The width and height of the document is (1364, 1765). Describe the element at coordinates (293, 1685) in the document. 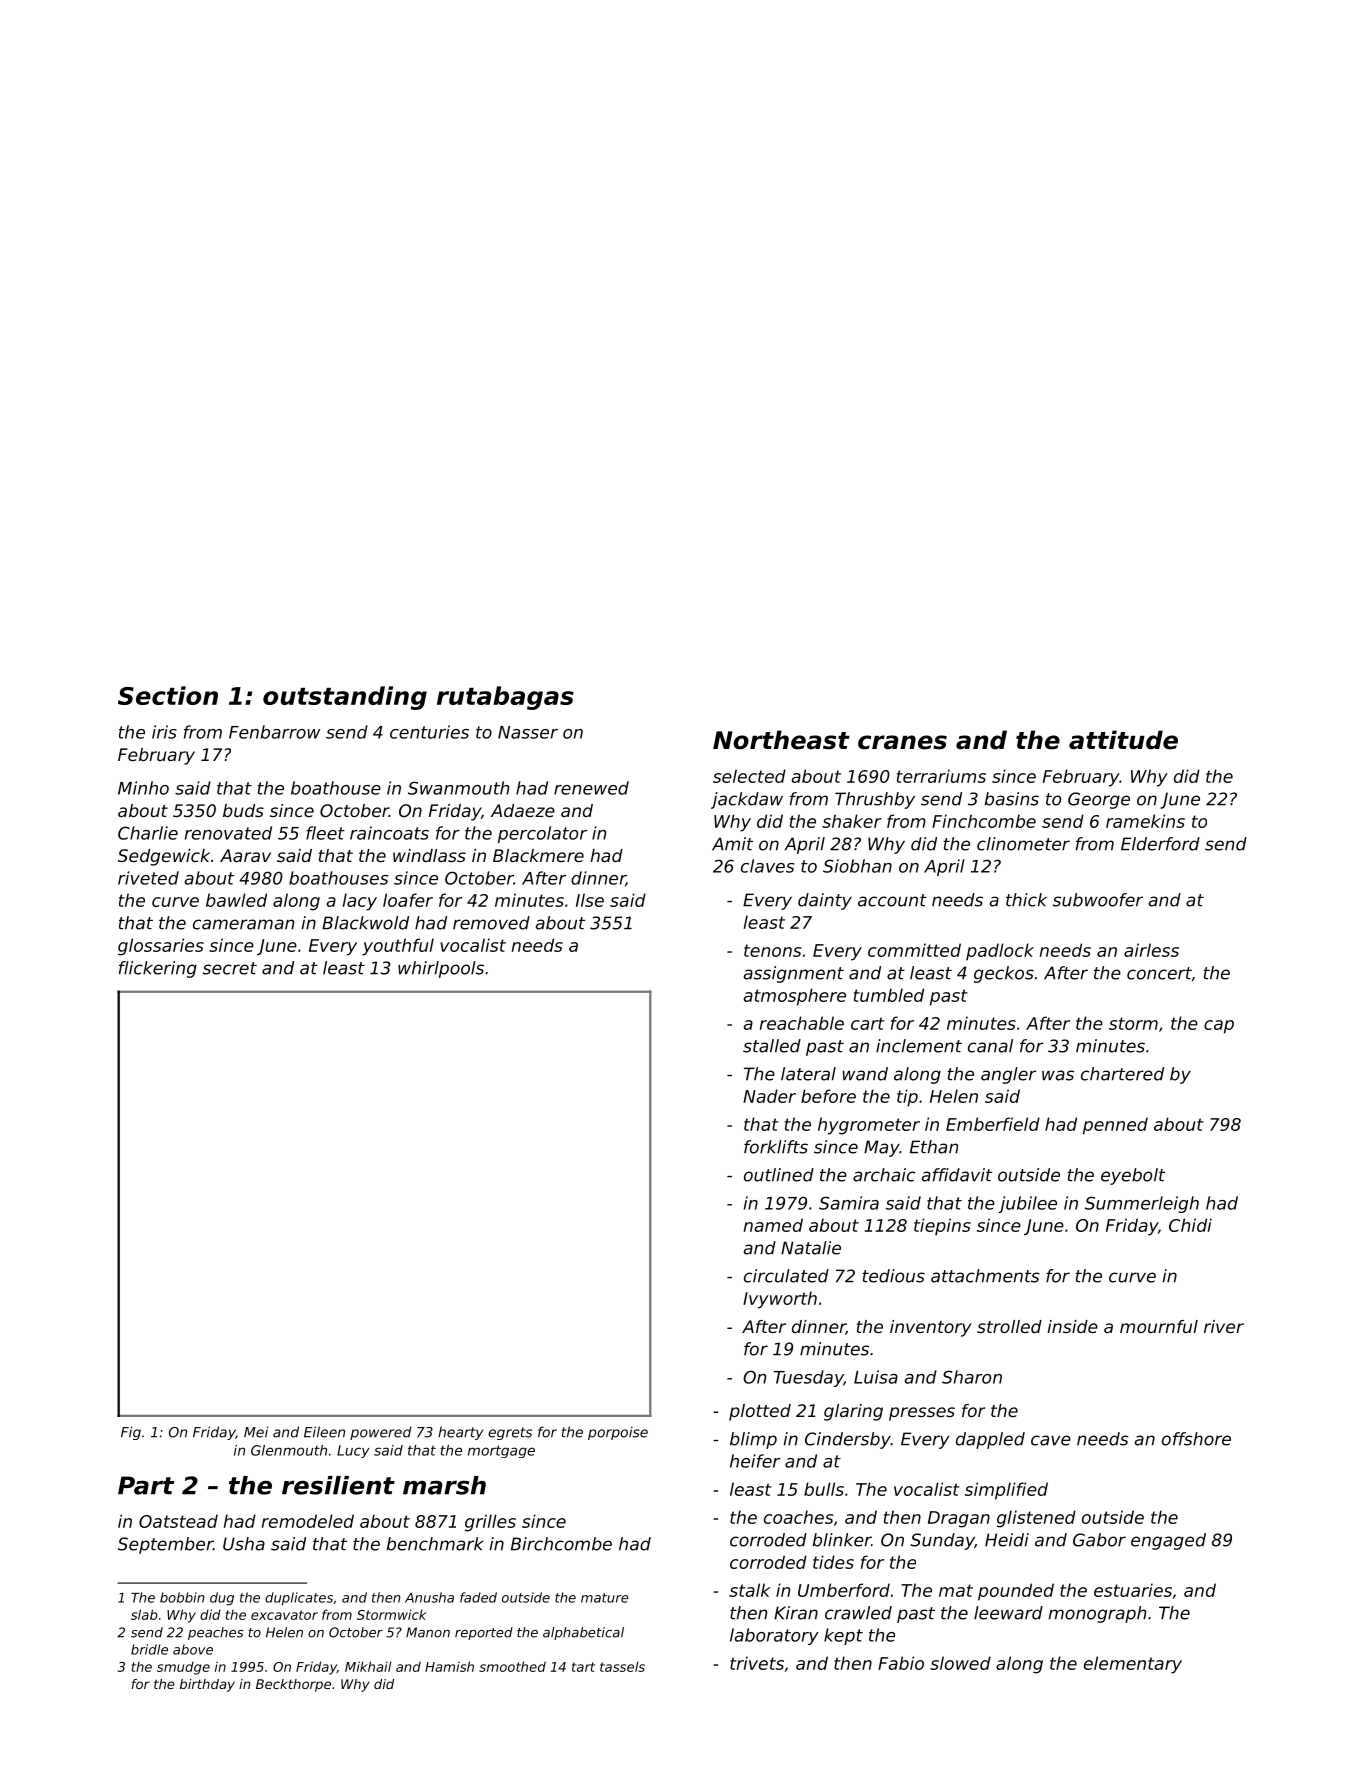

I see `Beckthorpe` at that location.
